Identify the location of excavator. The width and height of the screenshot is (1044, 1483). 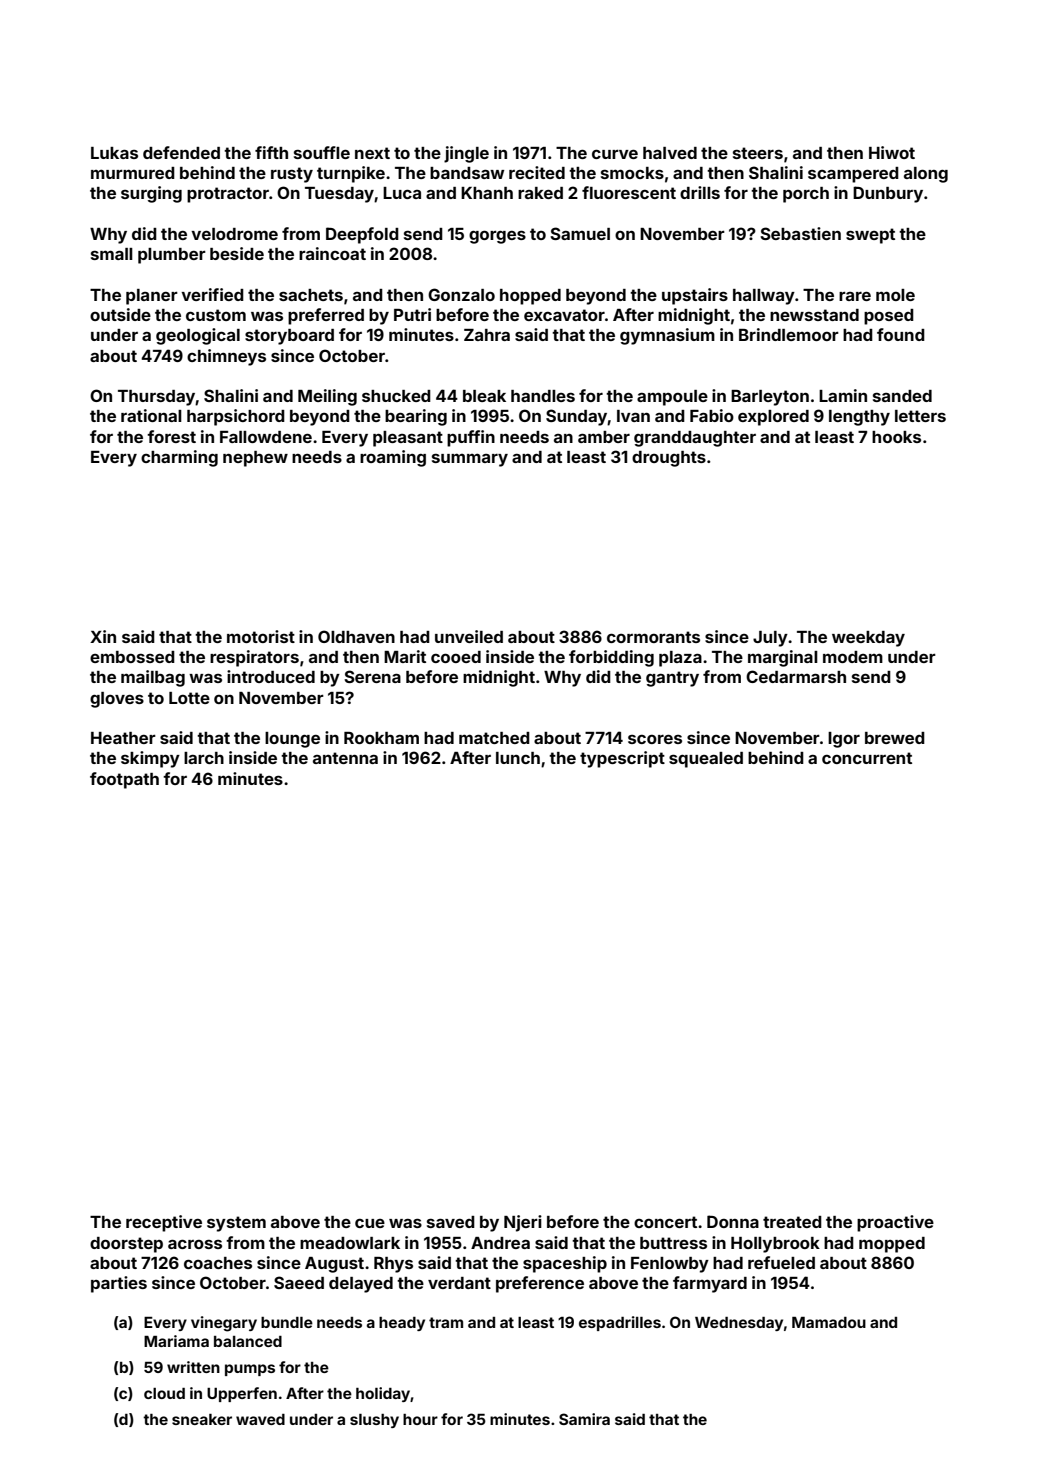
(564, 315).
